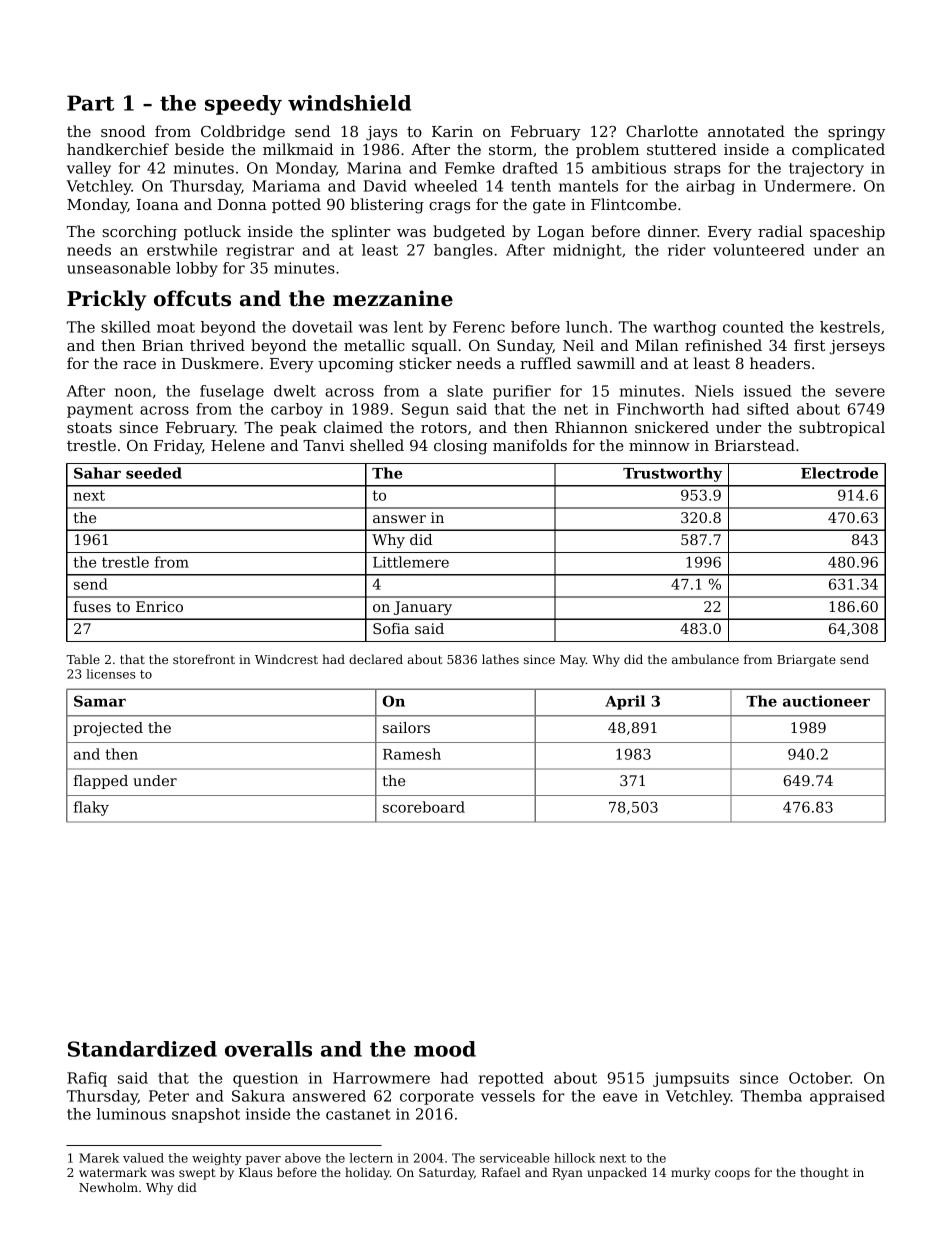 Image resolution: width=952 pixels, height=1233 pixels. I want to click on Littlemere, so click(411, 562).
